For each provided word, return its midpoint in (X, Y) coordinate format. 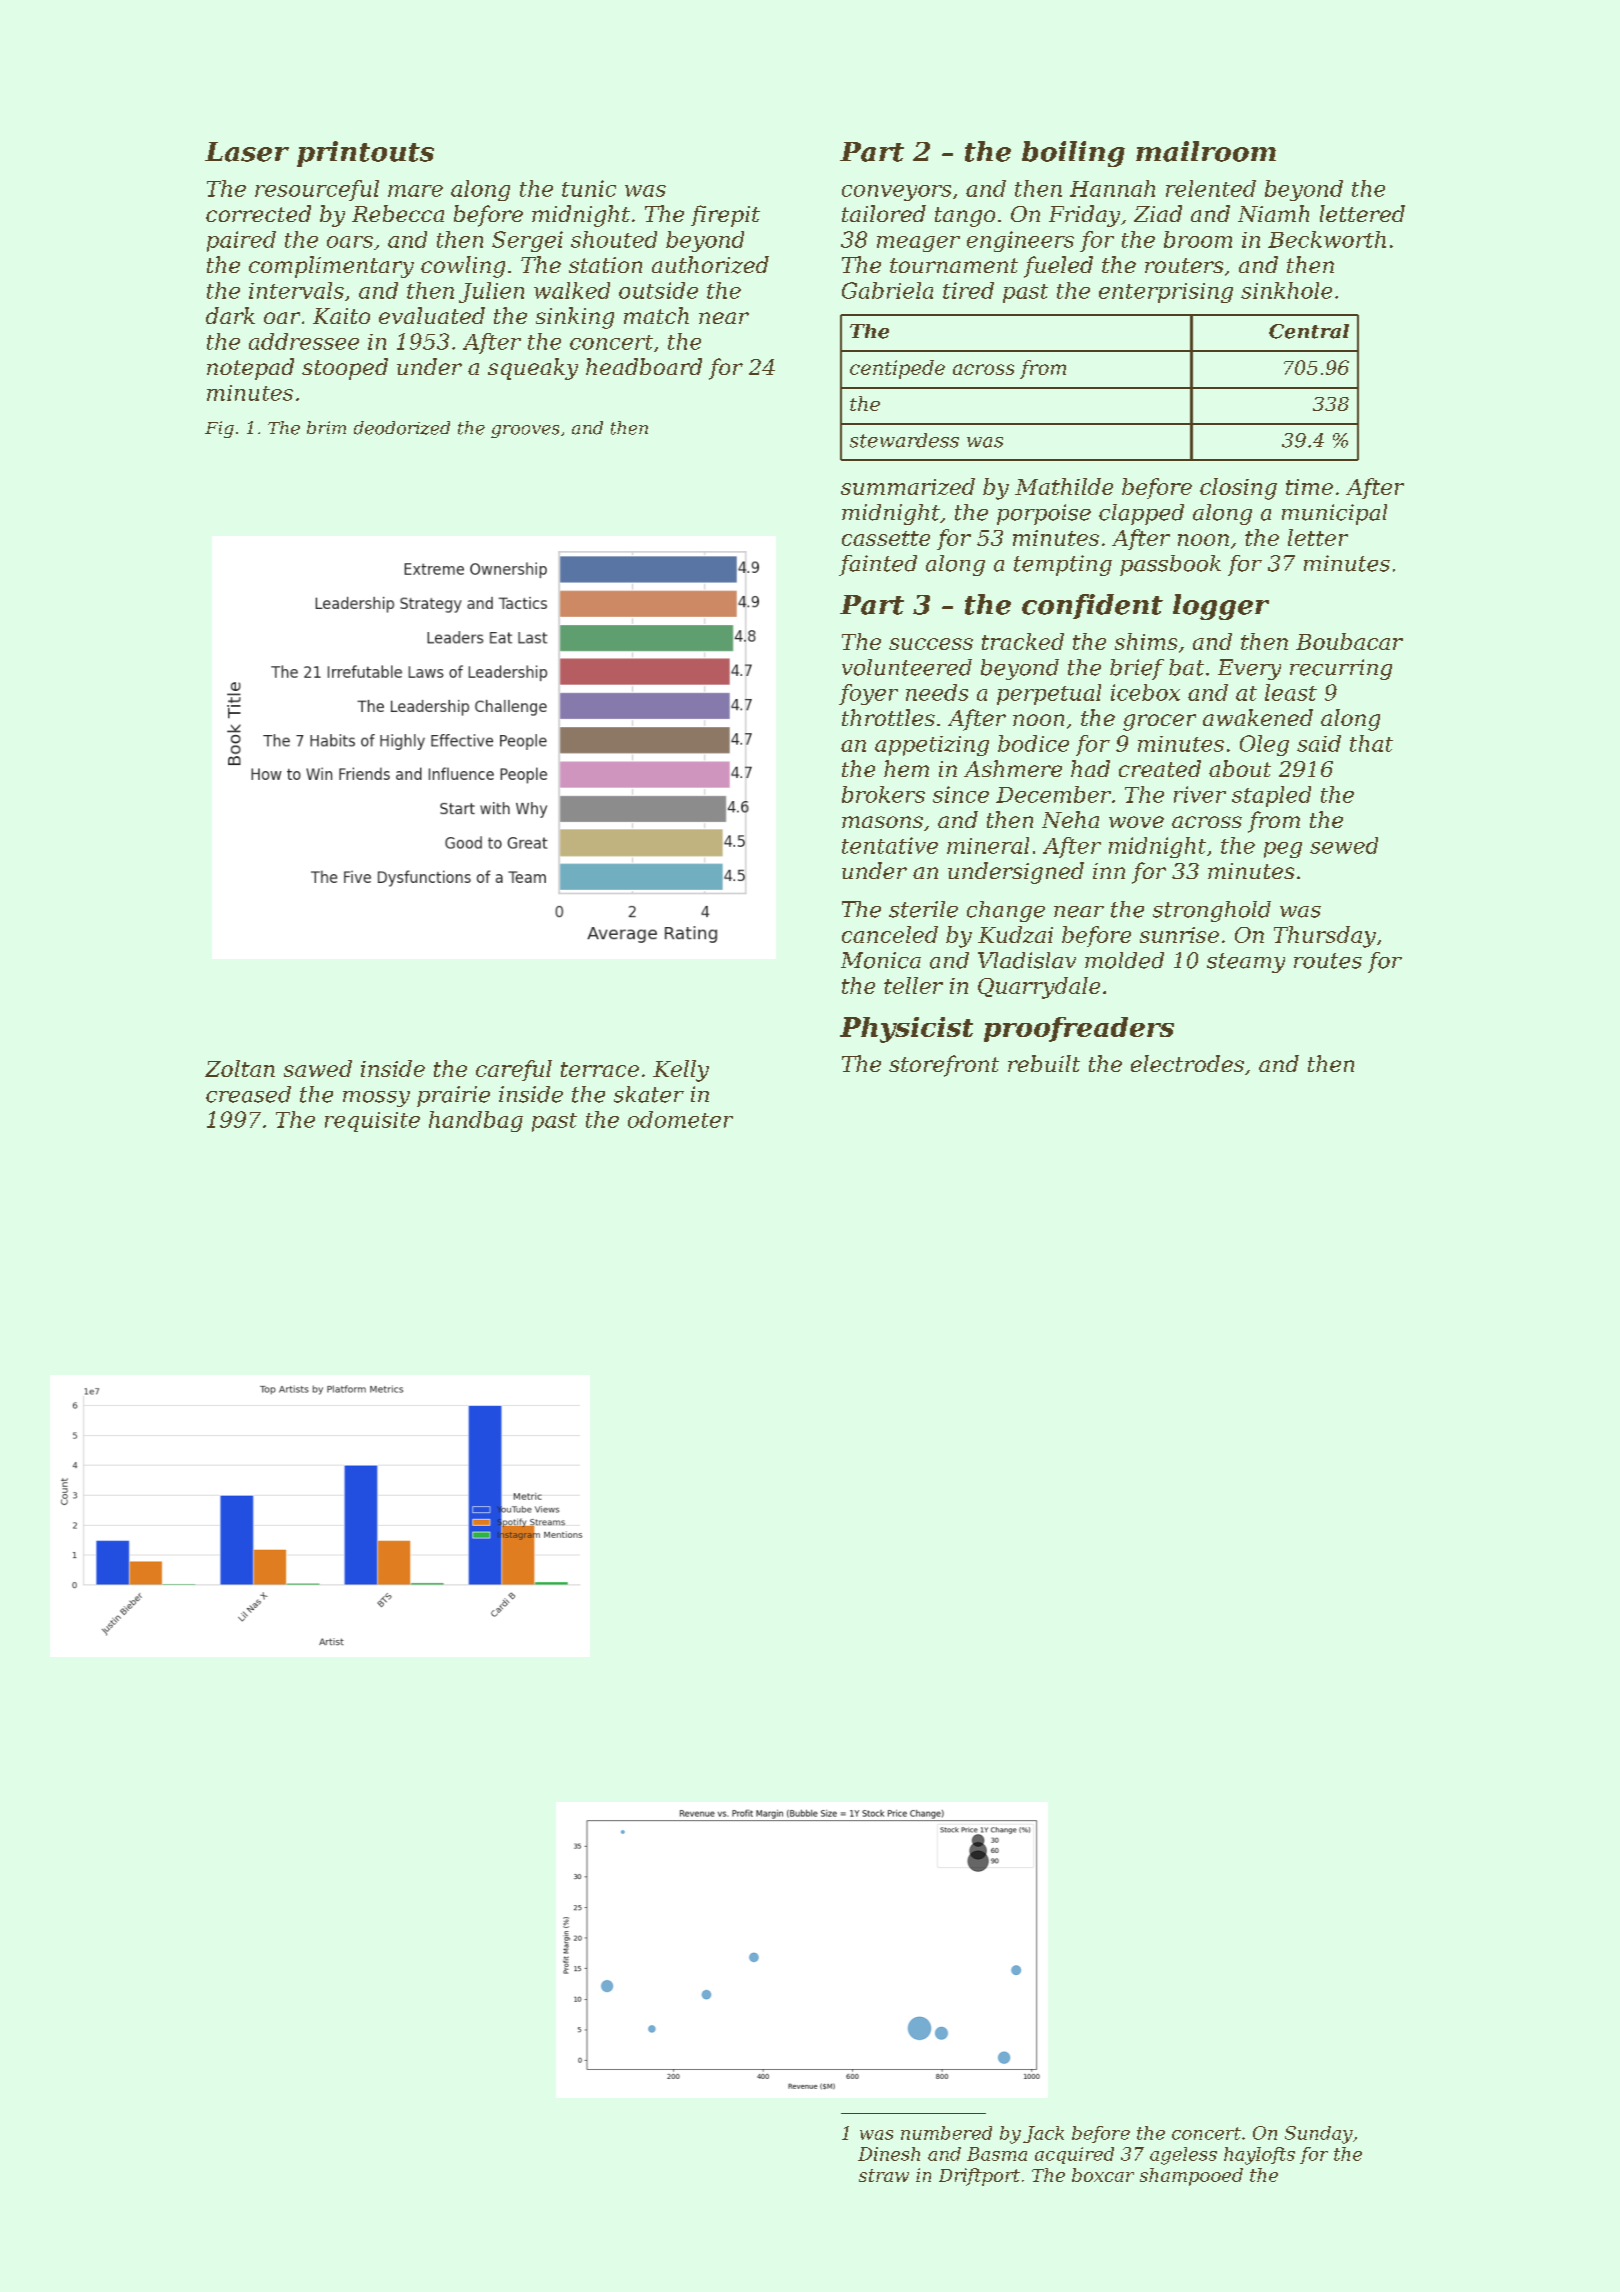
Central (1309, 331)
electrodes (1187, 1063)
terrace (600, 1069)
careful (514, 1070)
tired (968, 290)
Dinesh (889, 2154)
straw (884, 2175)
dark (230, 315)
